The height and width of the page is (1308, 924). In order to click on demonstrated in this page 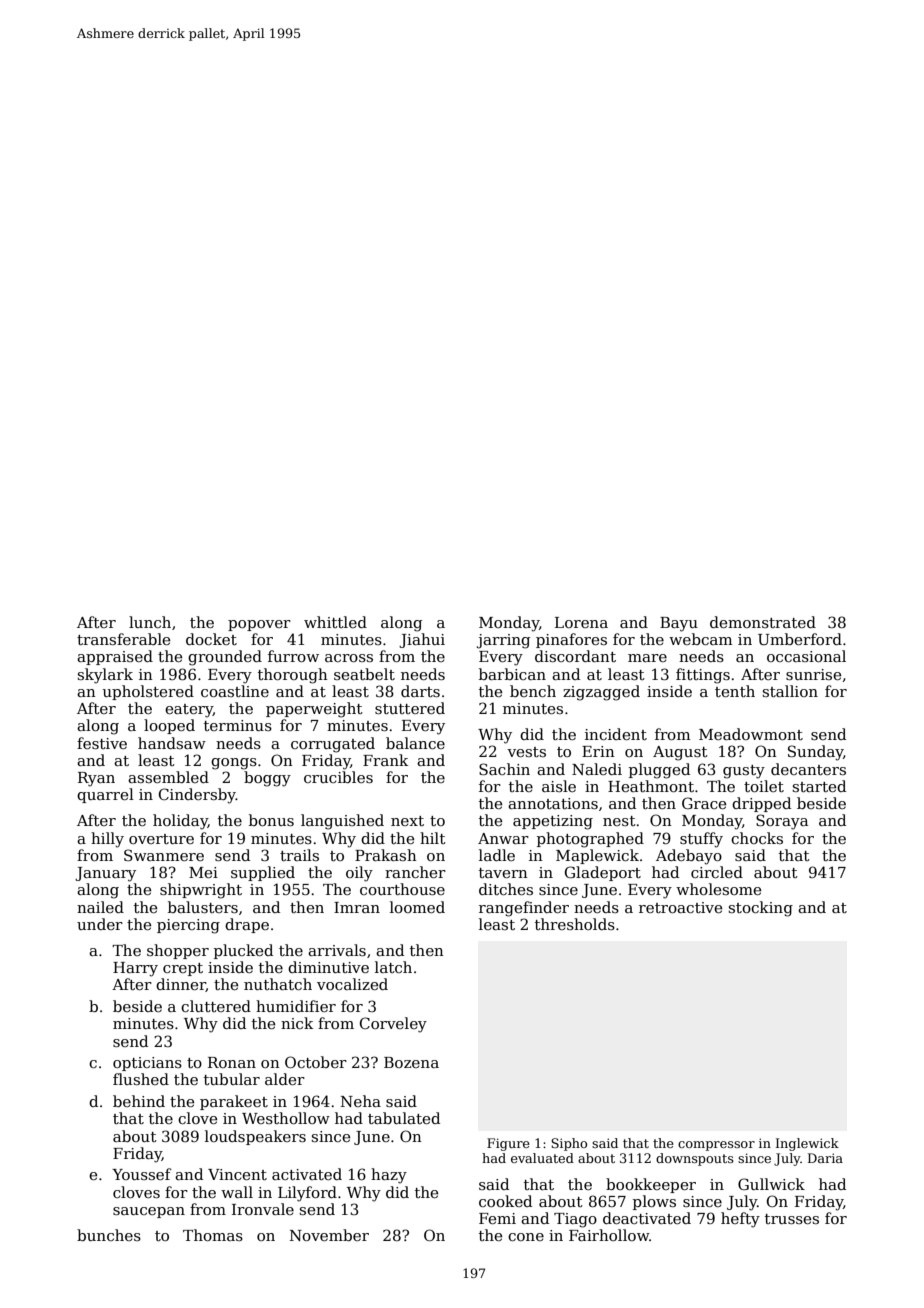, I will do `click(763, 622)`.
